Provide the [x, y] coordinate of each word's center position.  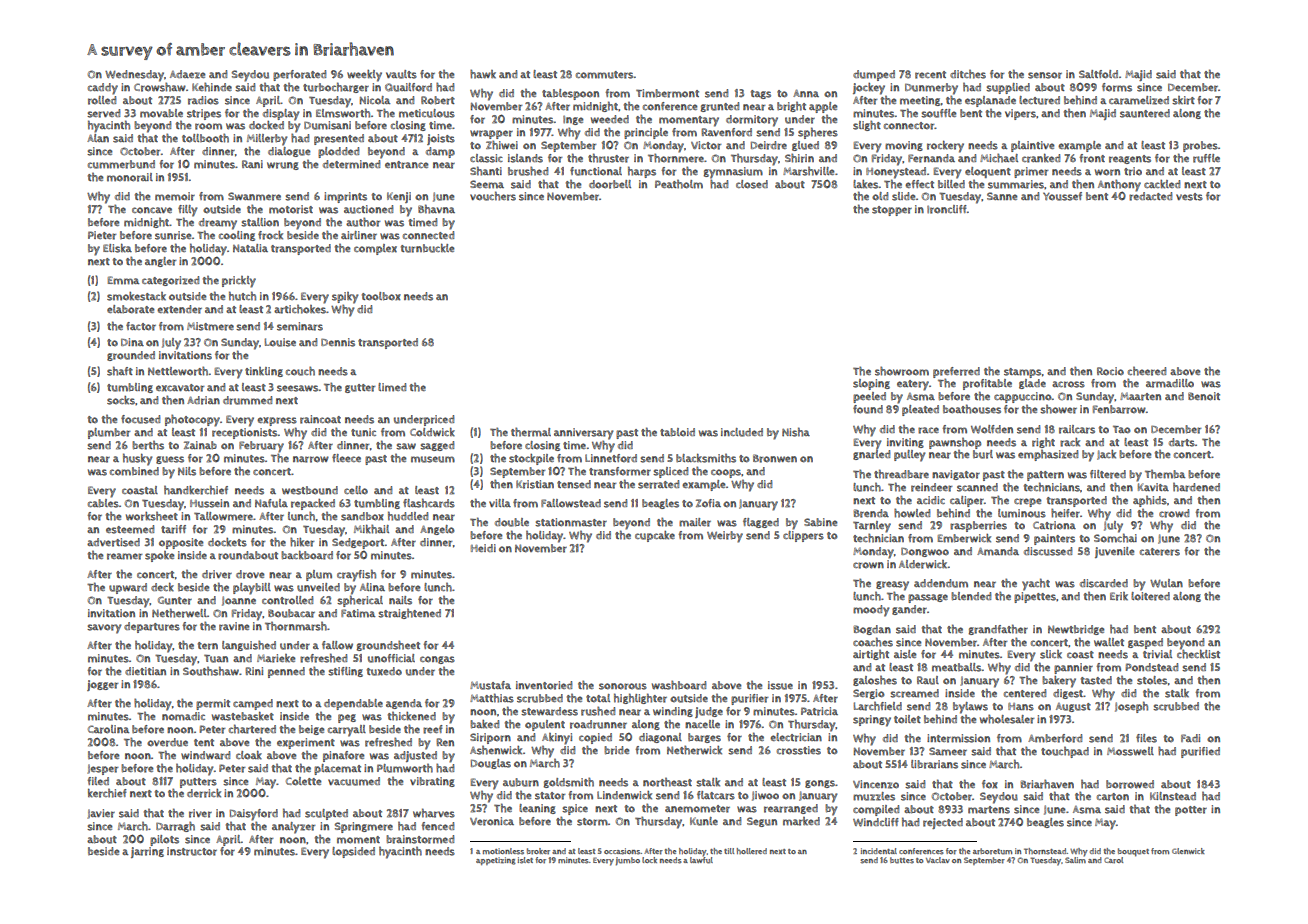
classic [486, 158]
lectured [1039, 100]
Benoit [1204, 396]
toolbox [381, 296]
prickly [239, 282]
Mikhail [371, 529]
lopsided [353, 852]
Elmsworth [343, 113]
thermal [531, 432]
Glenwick [1188, 851]
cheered [1147, 371]
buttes [902, 860]
